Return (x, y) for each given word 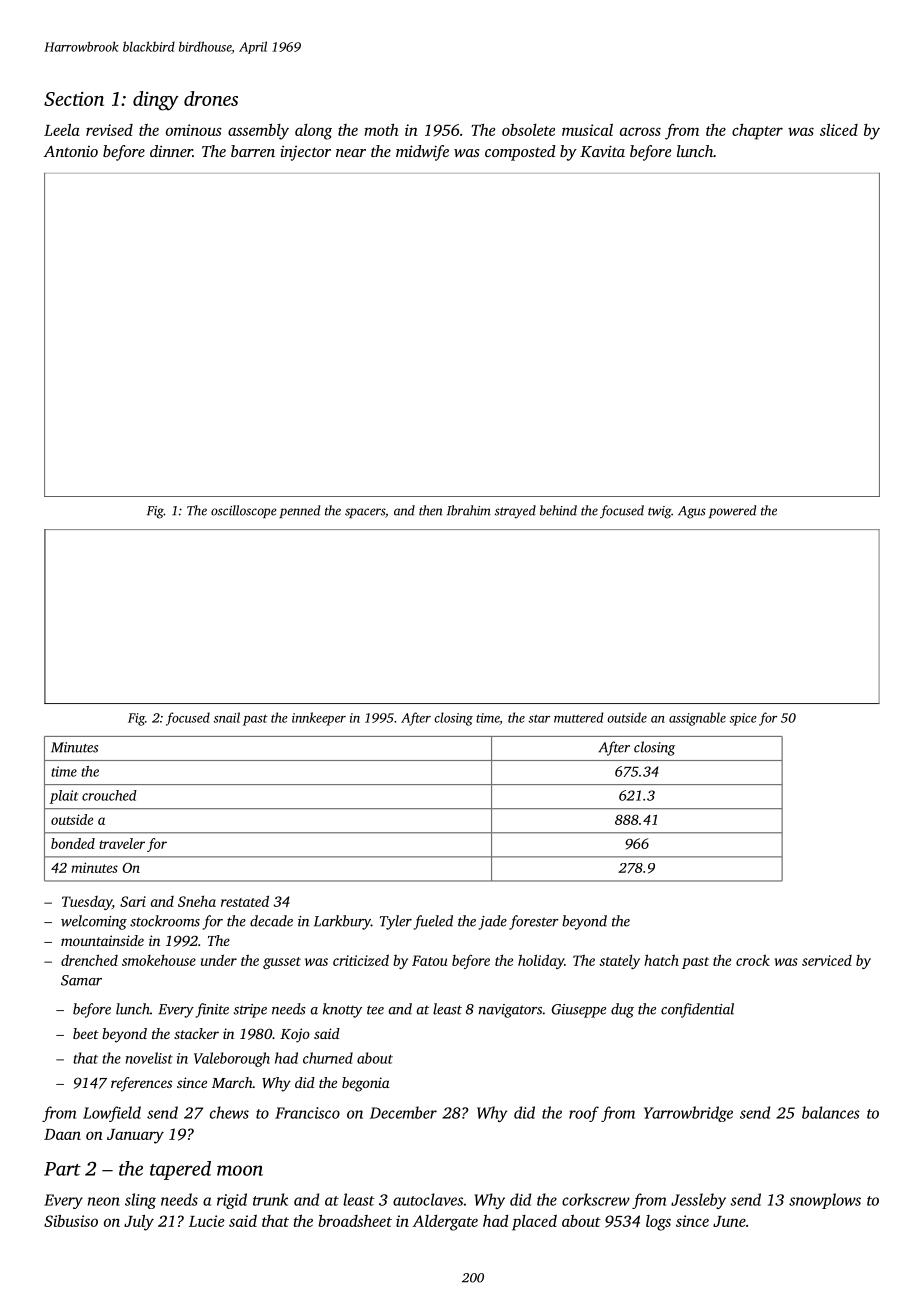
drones (211, 98)
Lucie (206, 1221)
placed (534, 1223)
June (729, 1221)
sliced (839, 130)
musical (587, 130)
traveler (122, 843)
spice (743, 719)
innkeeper (319, 719)
